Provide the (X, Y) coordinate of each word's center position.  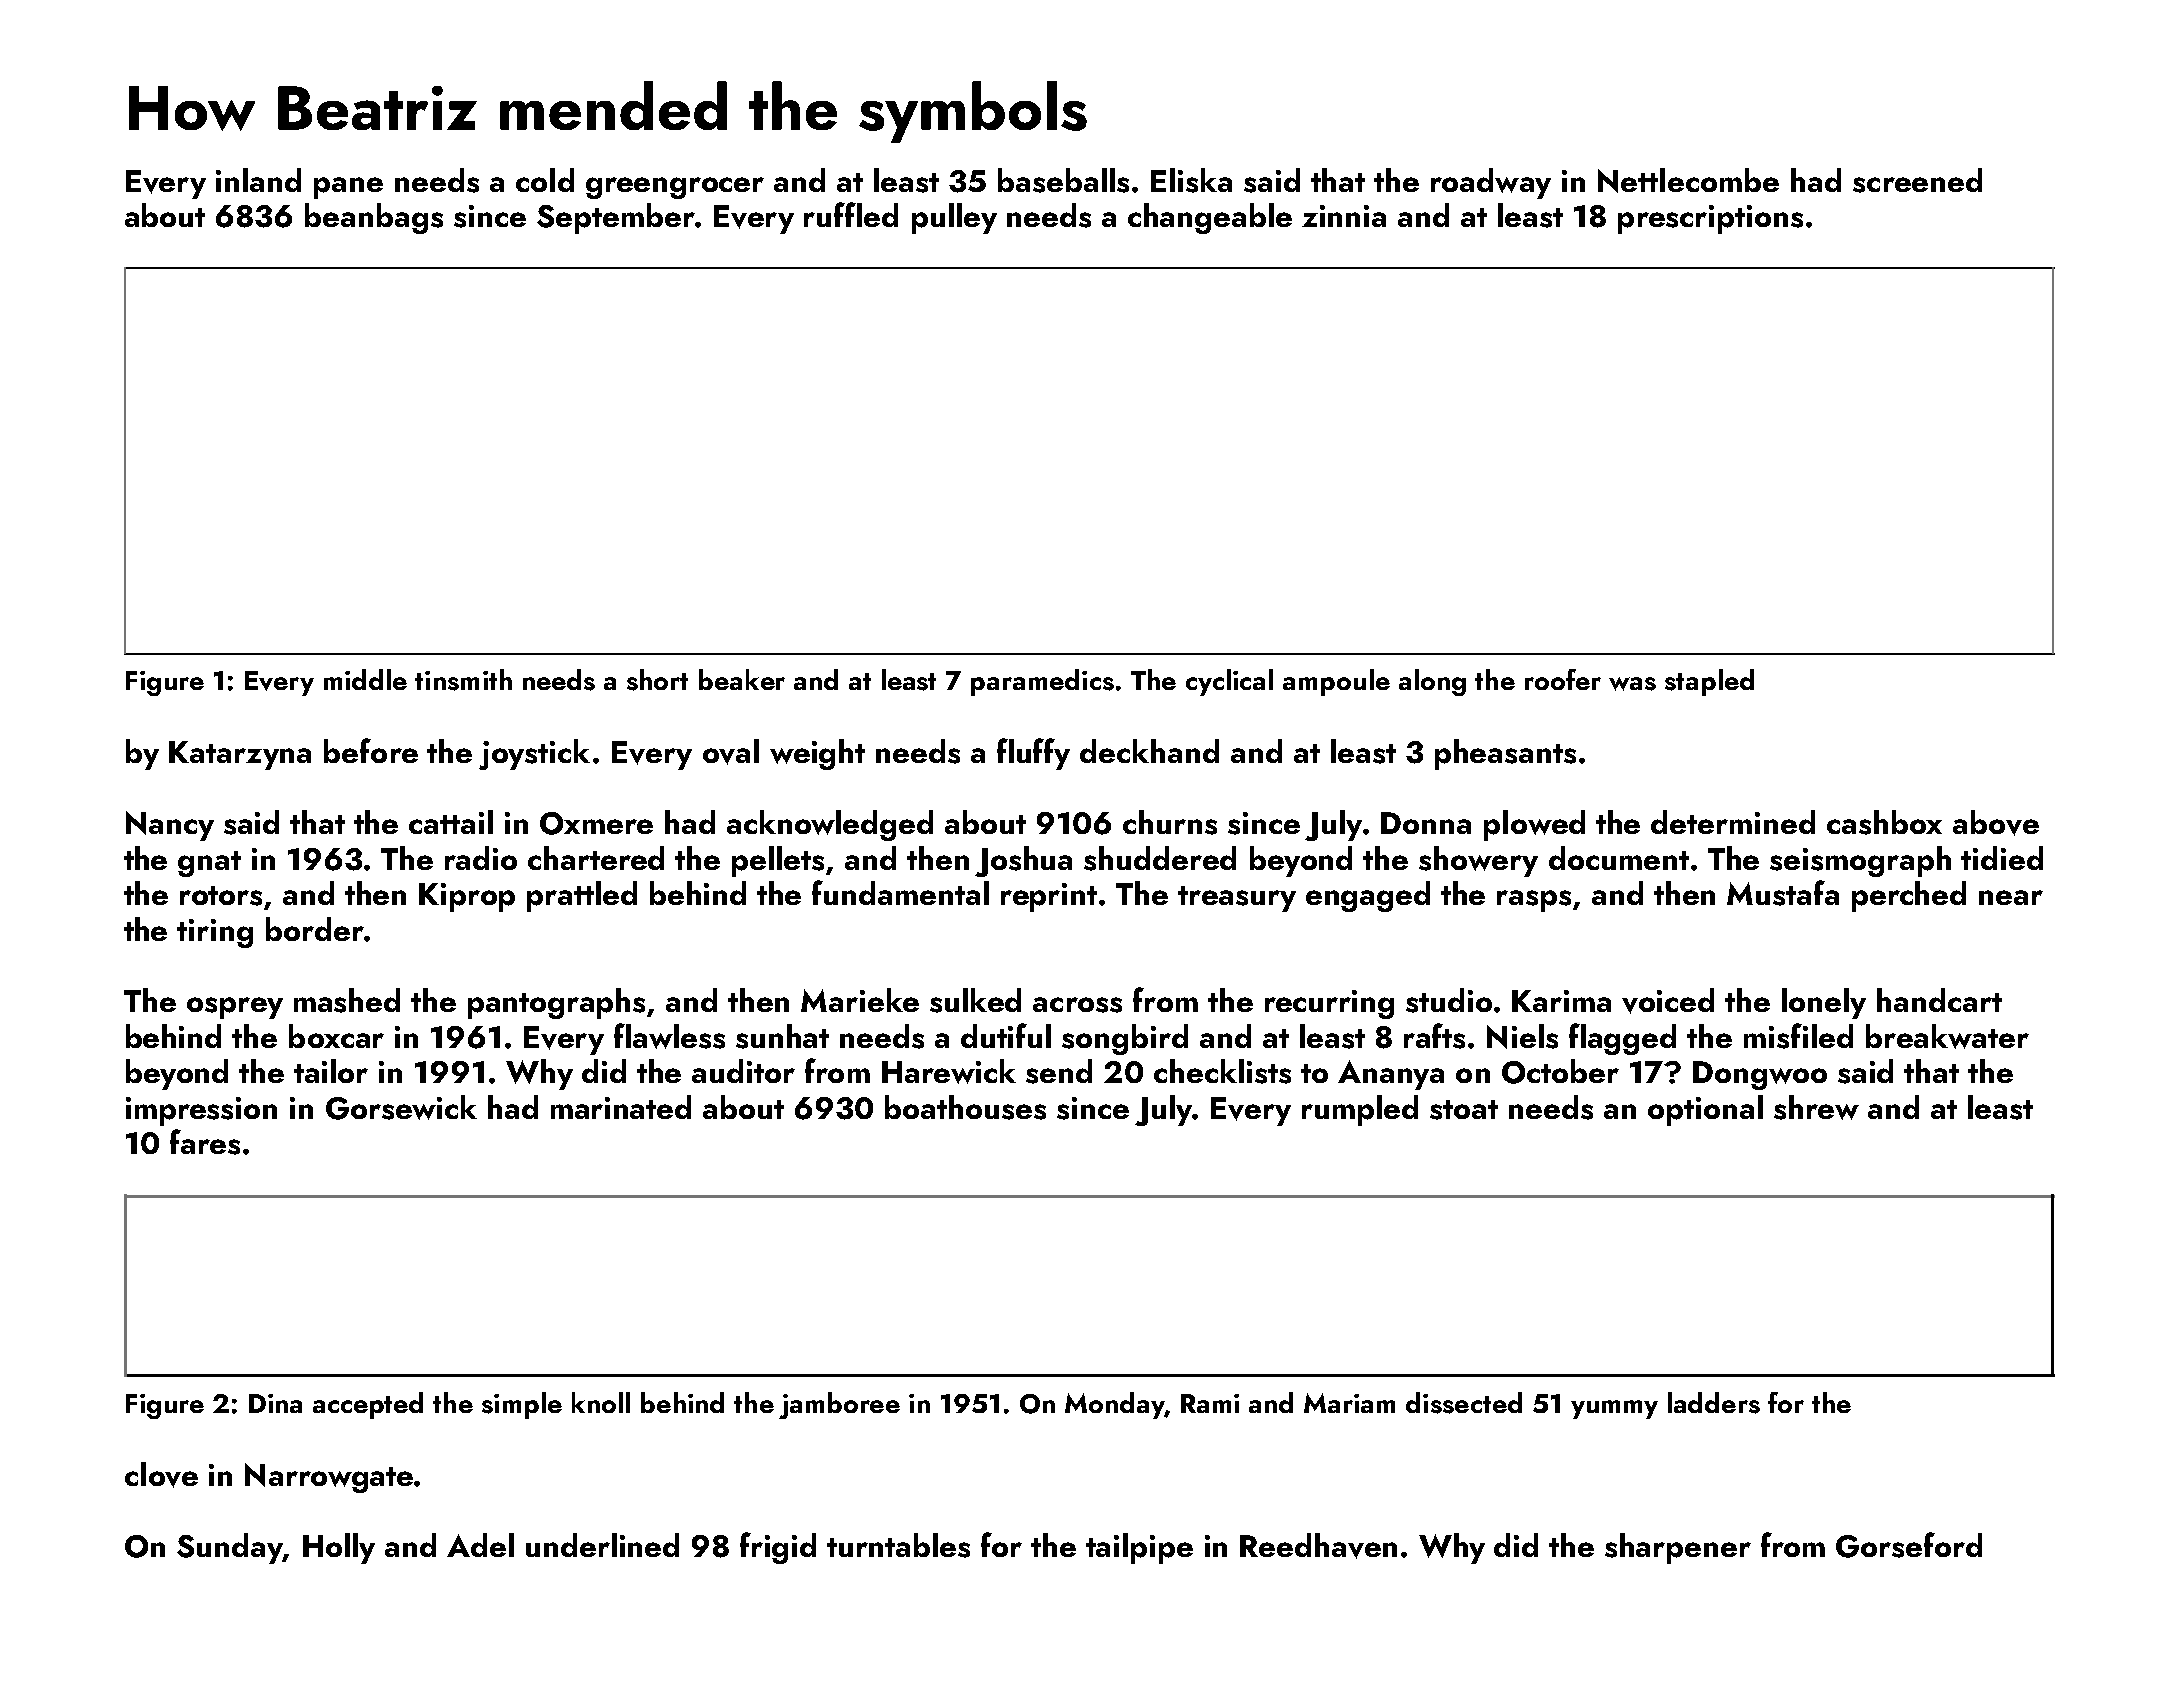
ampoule (1336, 682)
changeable (1210, 218)
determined (1733, 822)
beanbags (374, 218)
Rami (1210, 1403)
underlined (602, 1545)
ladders (1714, 1403)
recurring (1329, 1004)
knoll (601, 1402)
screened (1917, 180)
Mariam (1349, 1403)
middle (365, 679)
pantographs (556, 1003)
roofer (1563, 679)
